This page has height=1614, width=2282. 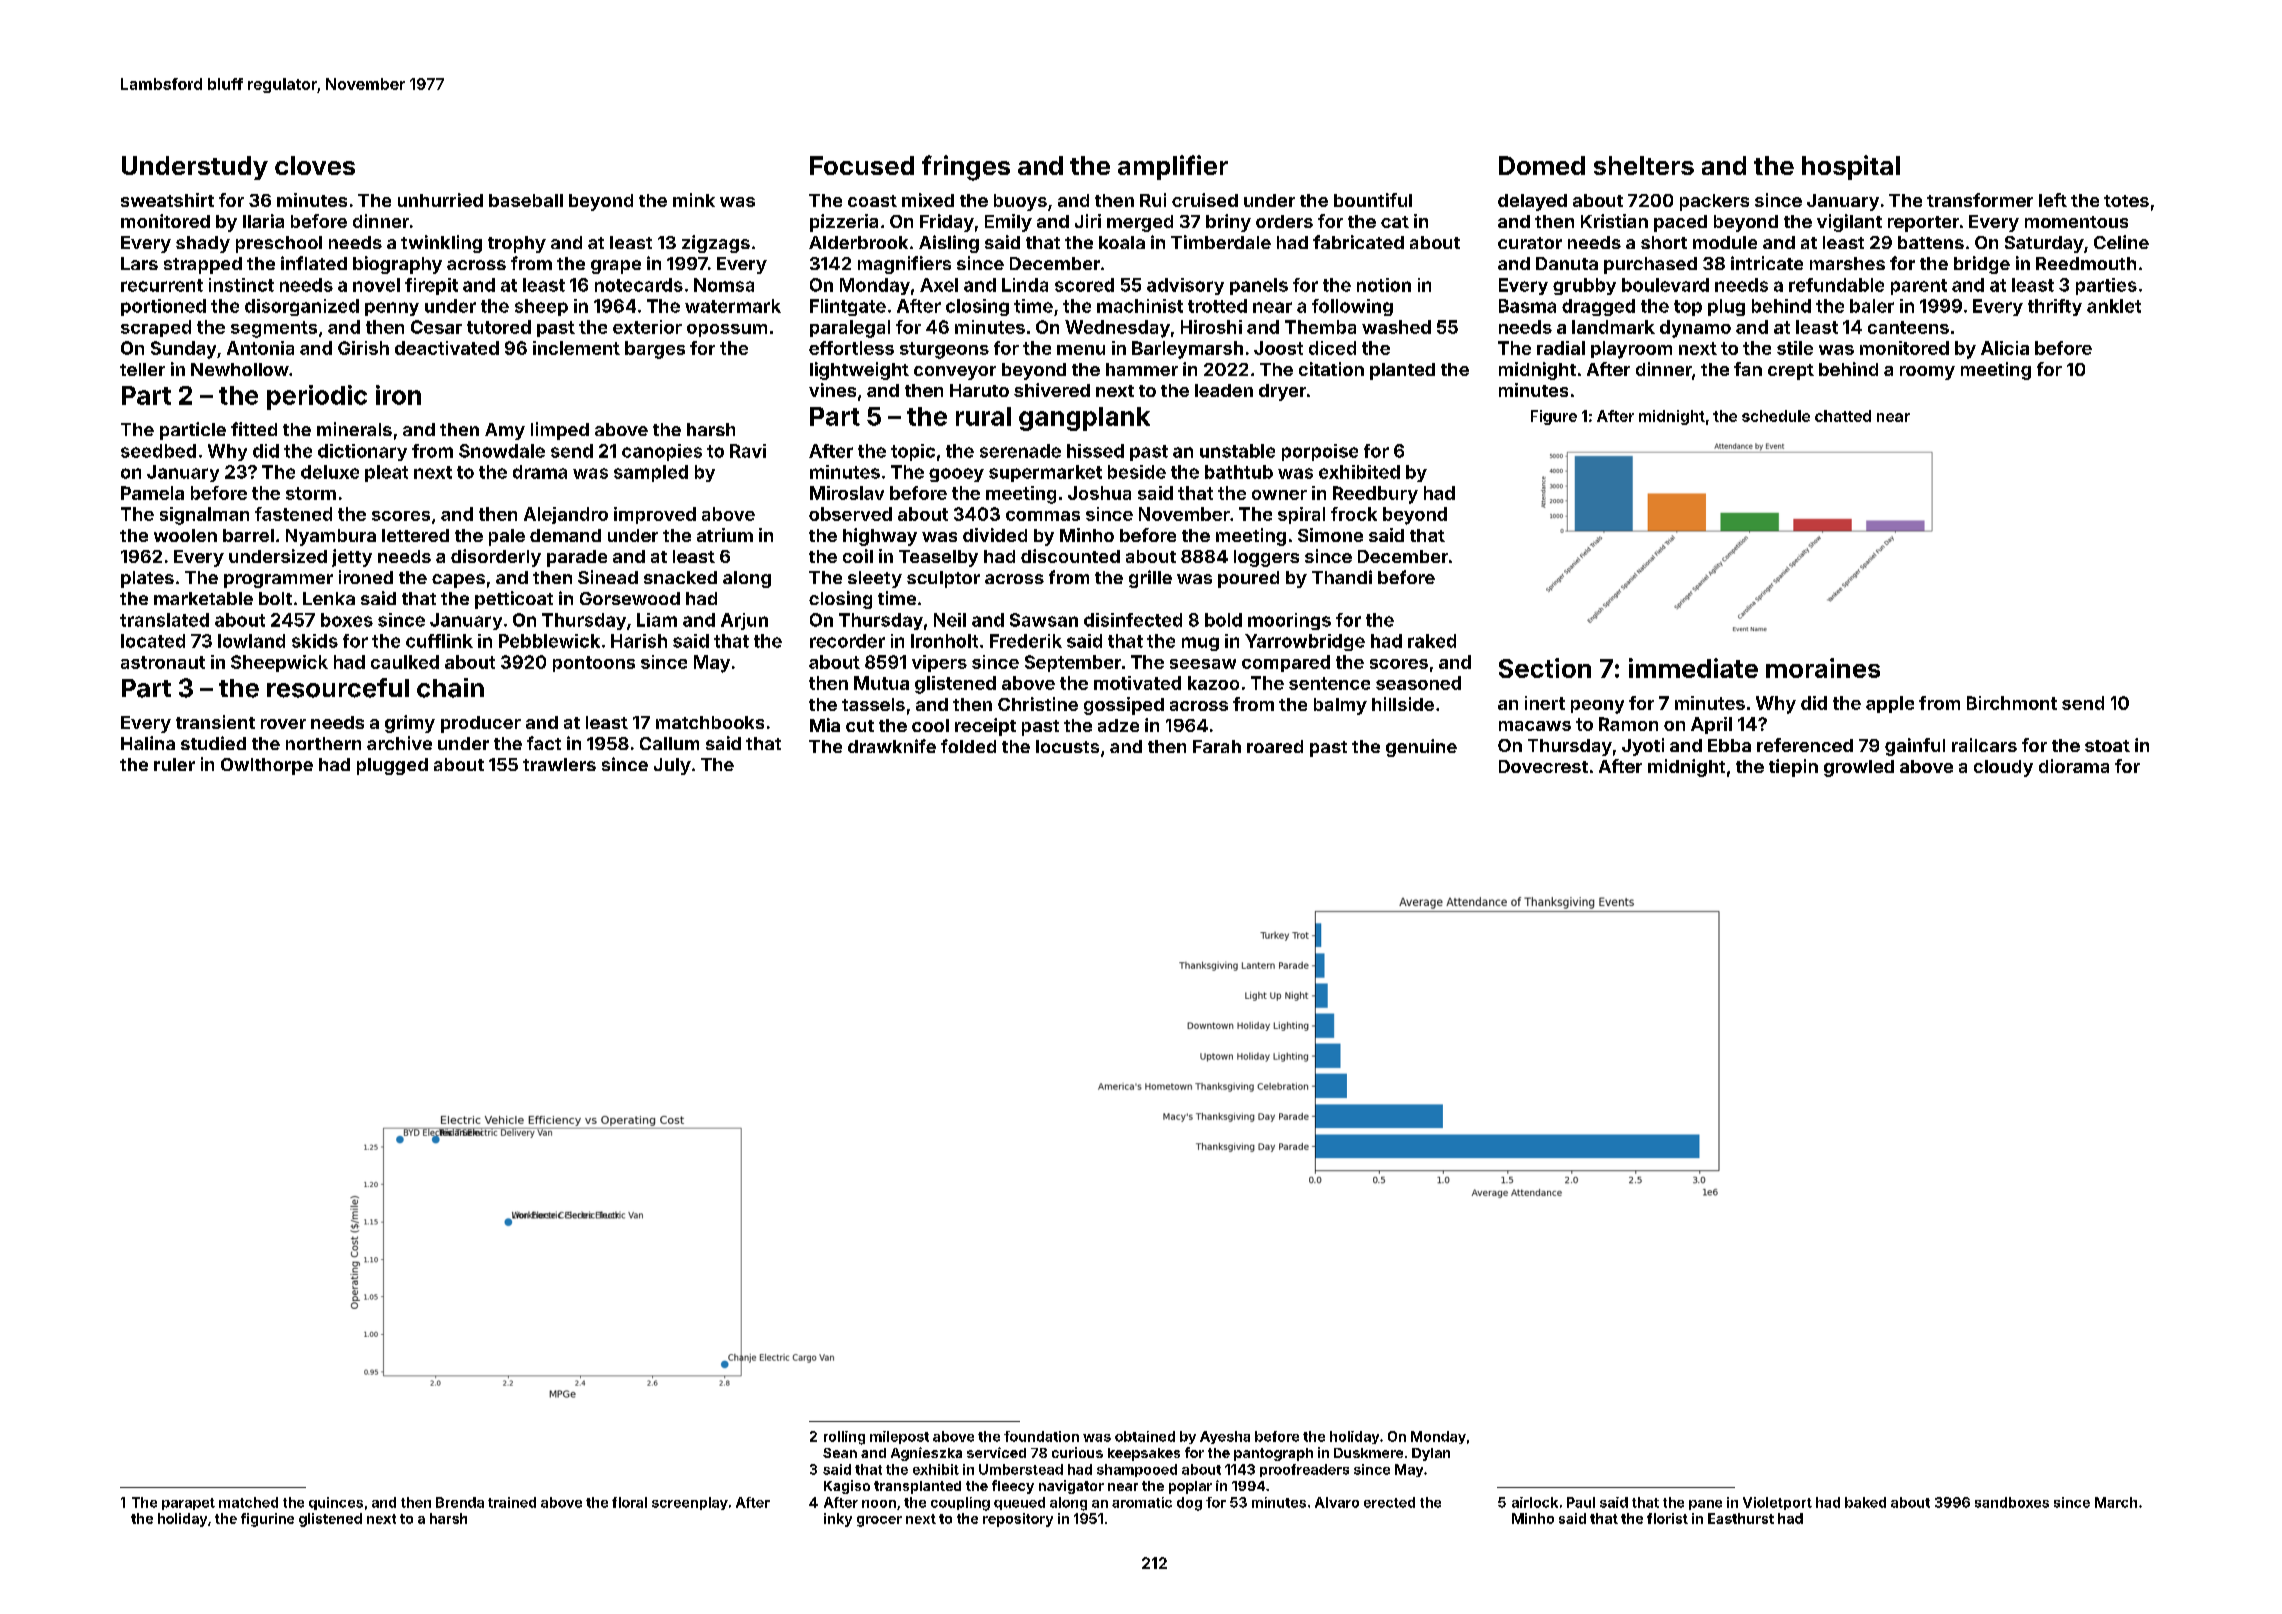 I want to click on cloves, so click(x=315, y=165).
